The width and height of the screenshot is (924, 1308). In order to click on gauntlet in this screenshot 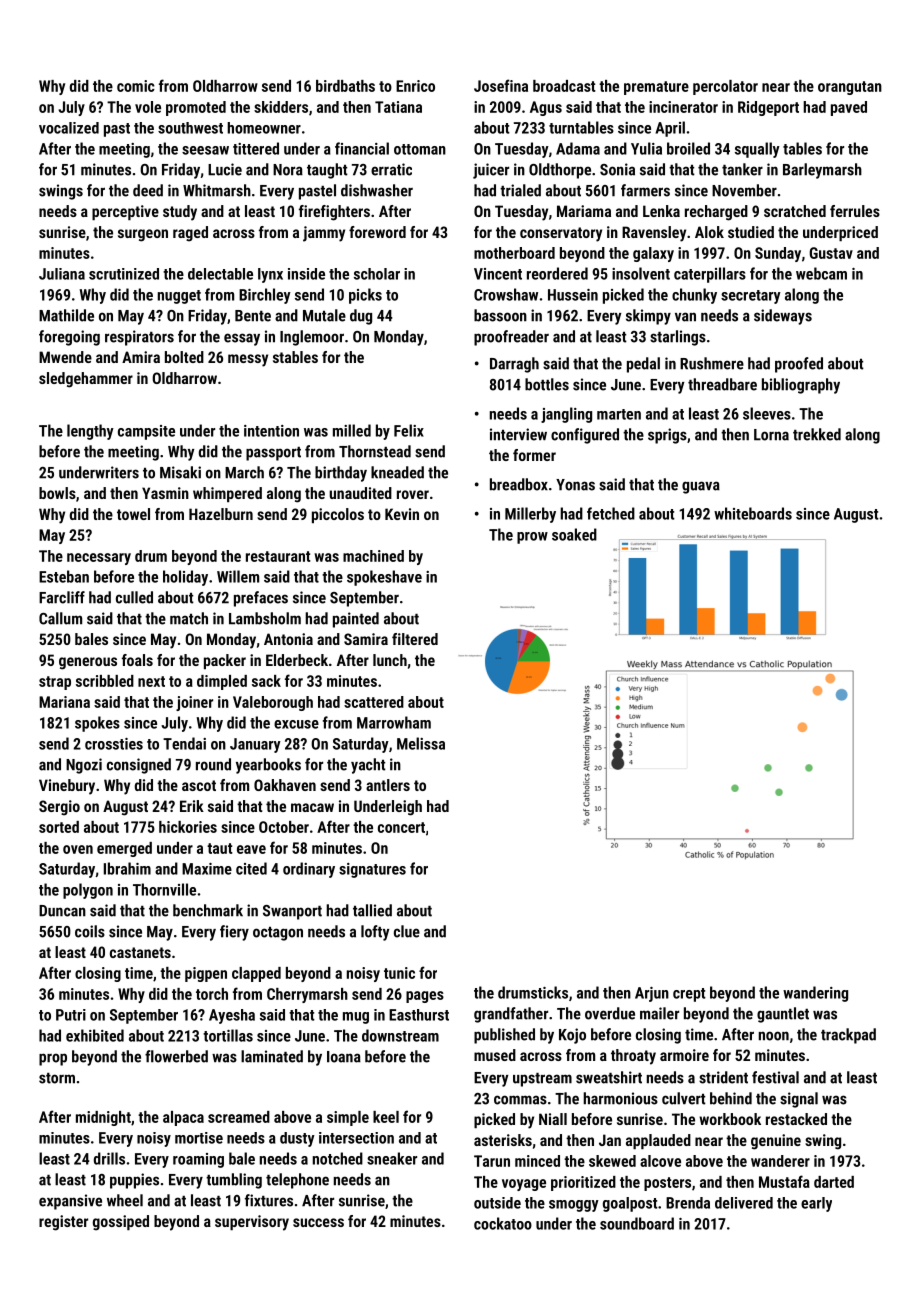, I will do `click(783, 1015)`.
